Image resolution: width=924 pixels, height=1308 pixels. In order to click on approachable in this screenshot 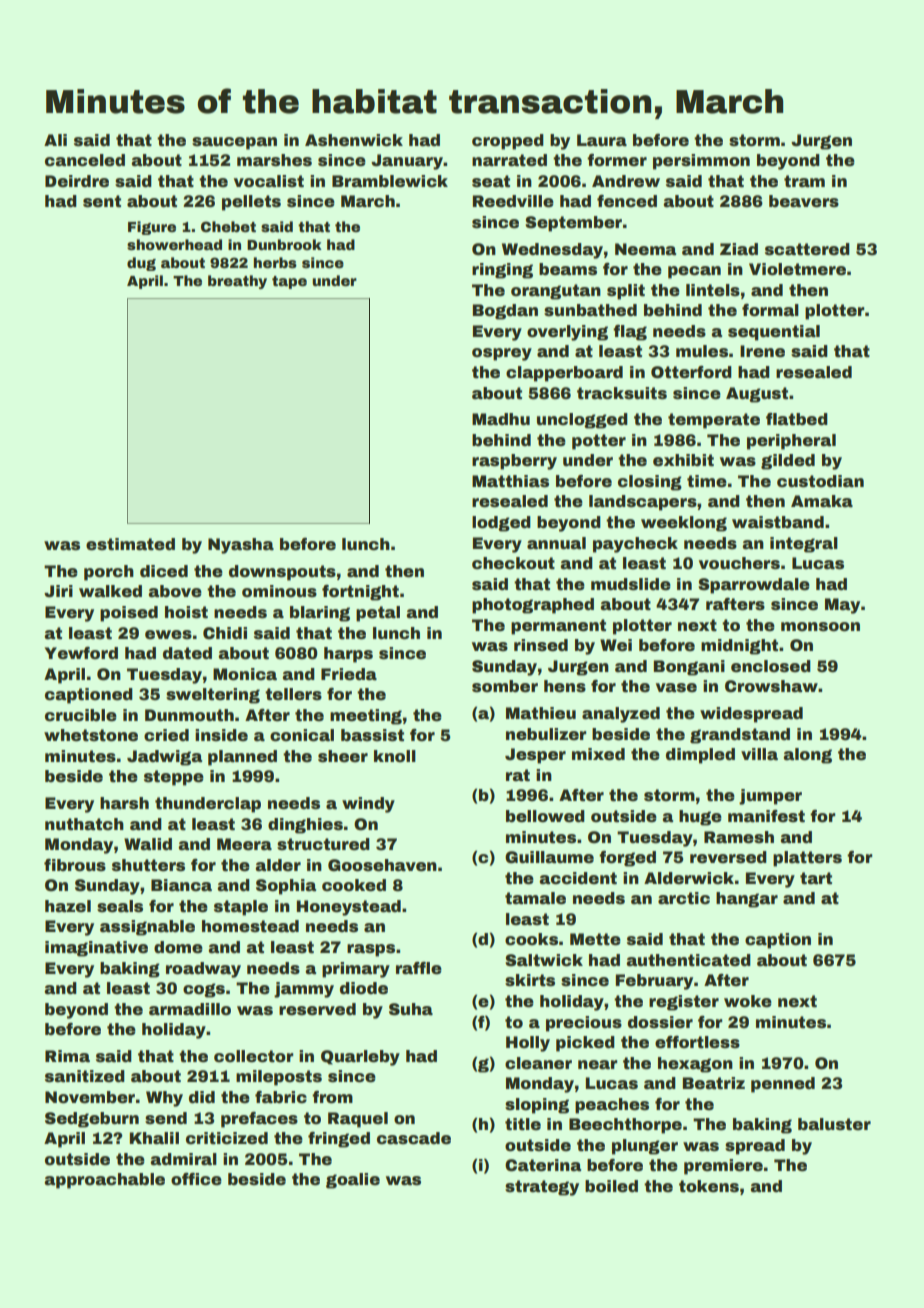, I will do `click(104, 1181)`.
